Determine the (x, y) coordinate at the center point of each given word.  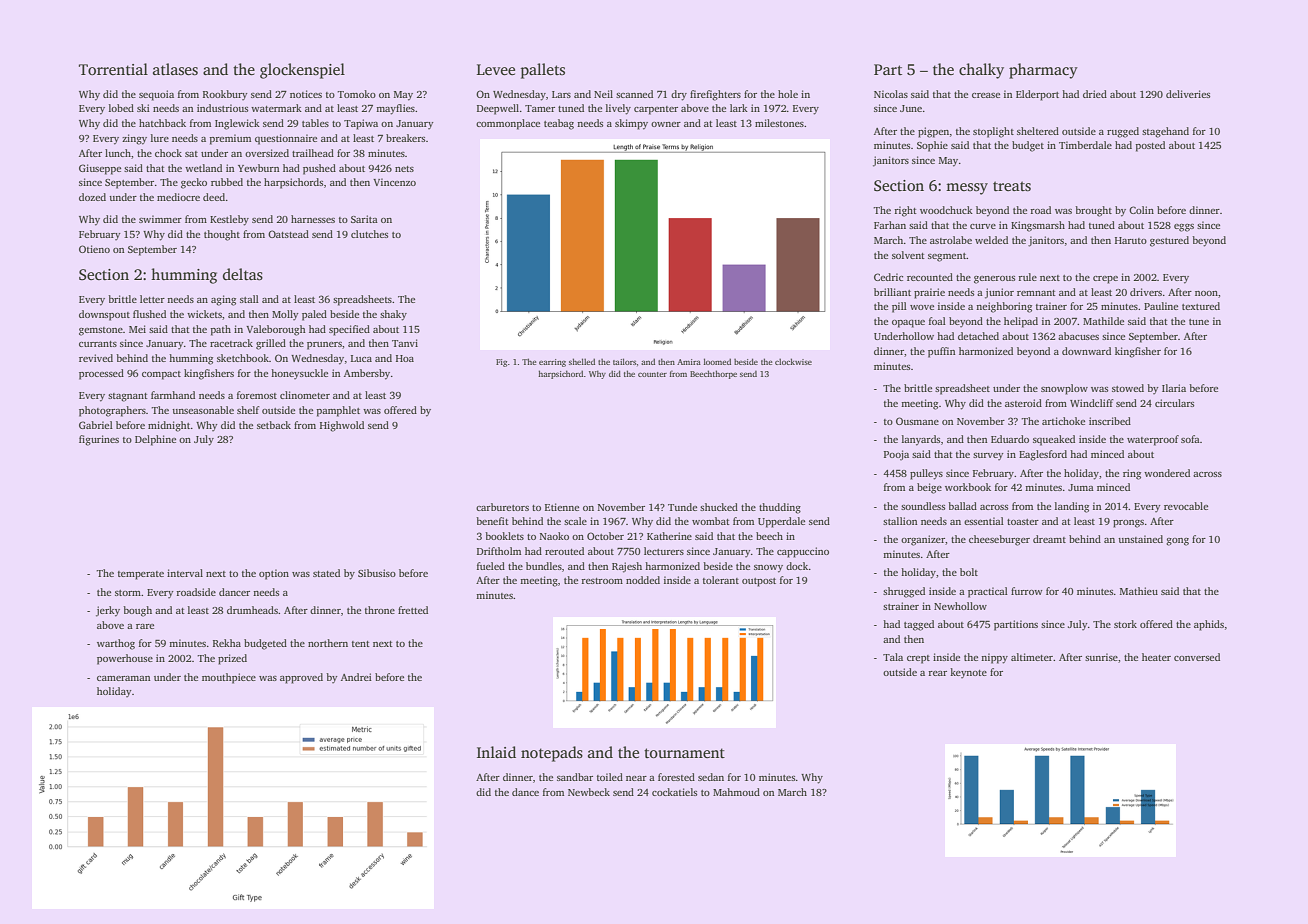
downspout (104, 315)
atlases (175, 69)
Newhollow (960, 606)
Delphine (155, 440)
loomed (717, 361)
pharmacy (1043, 71)
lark (739, 108)
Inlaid (496, 752)
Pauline (1161, 306)
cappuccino (803, 552)
